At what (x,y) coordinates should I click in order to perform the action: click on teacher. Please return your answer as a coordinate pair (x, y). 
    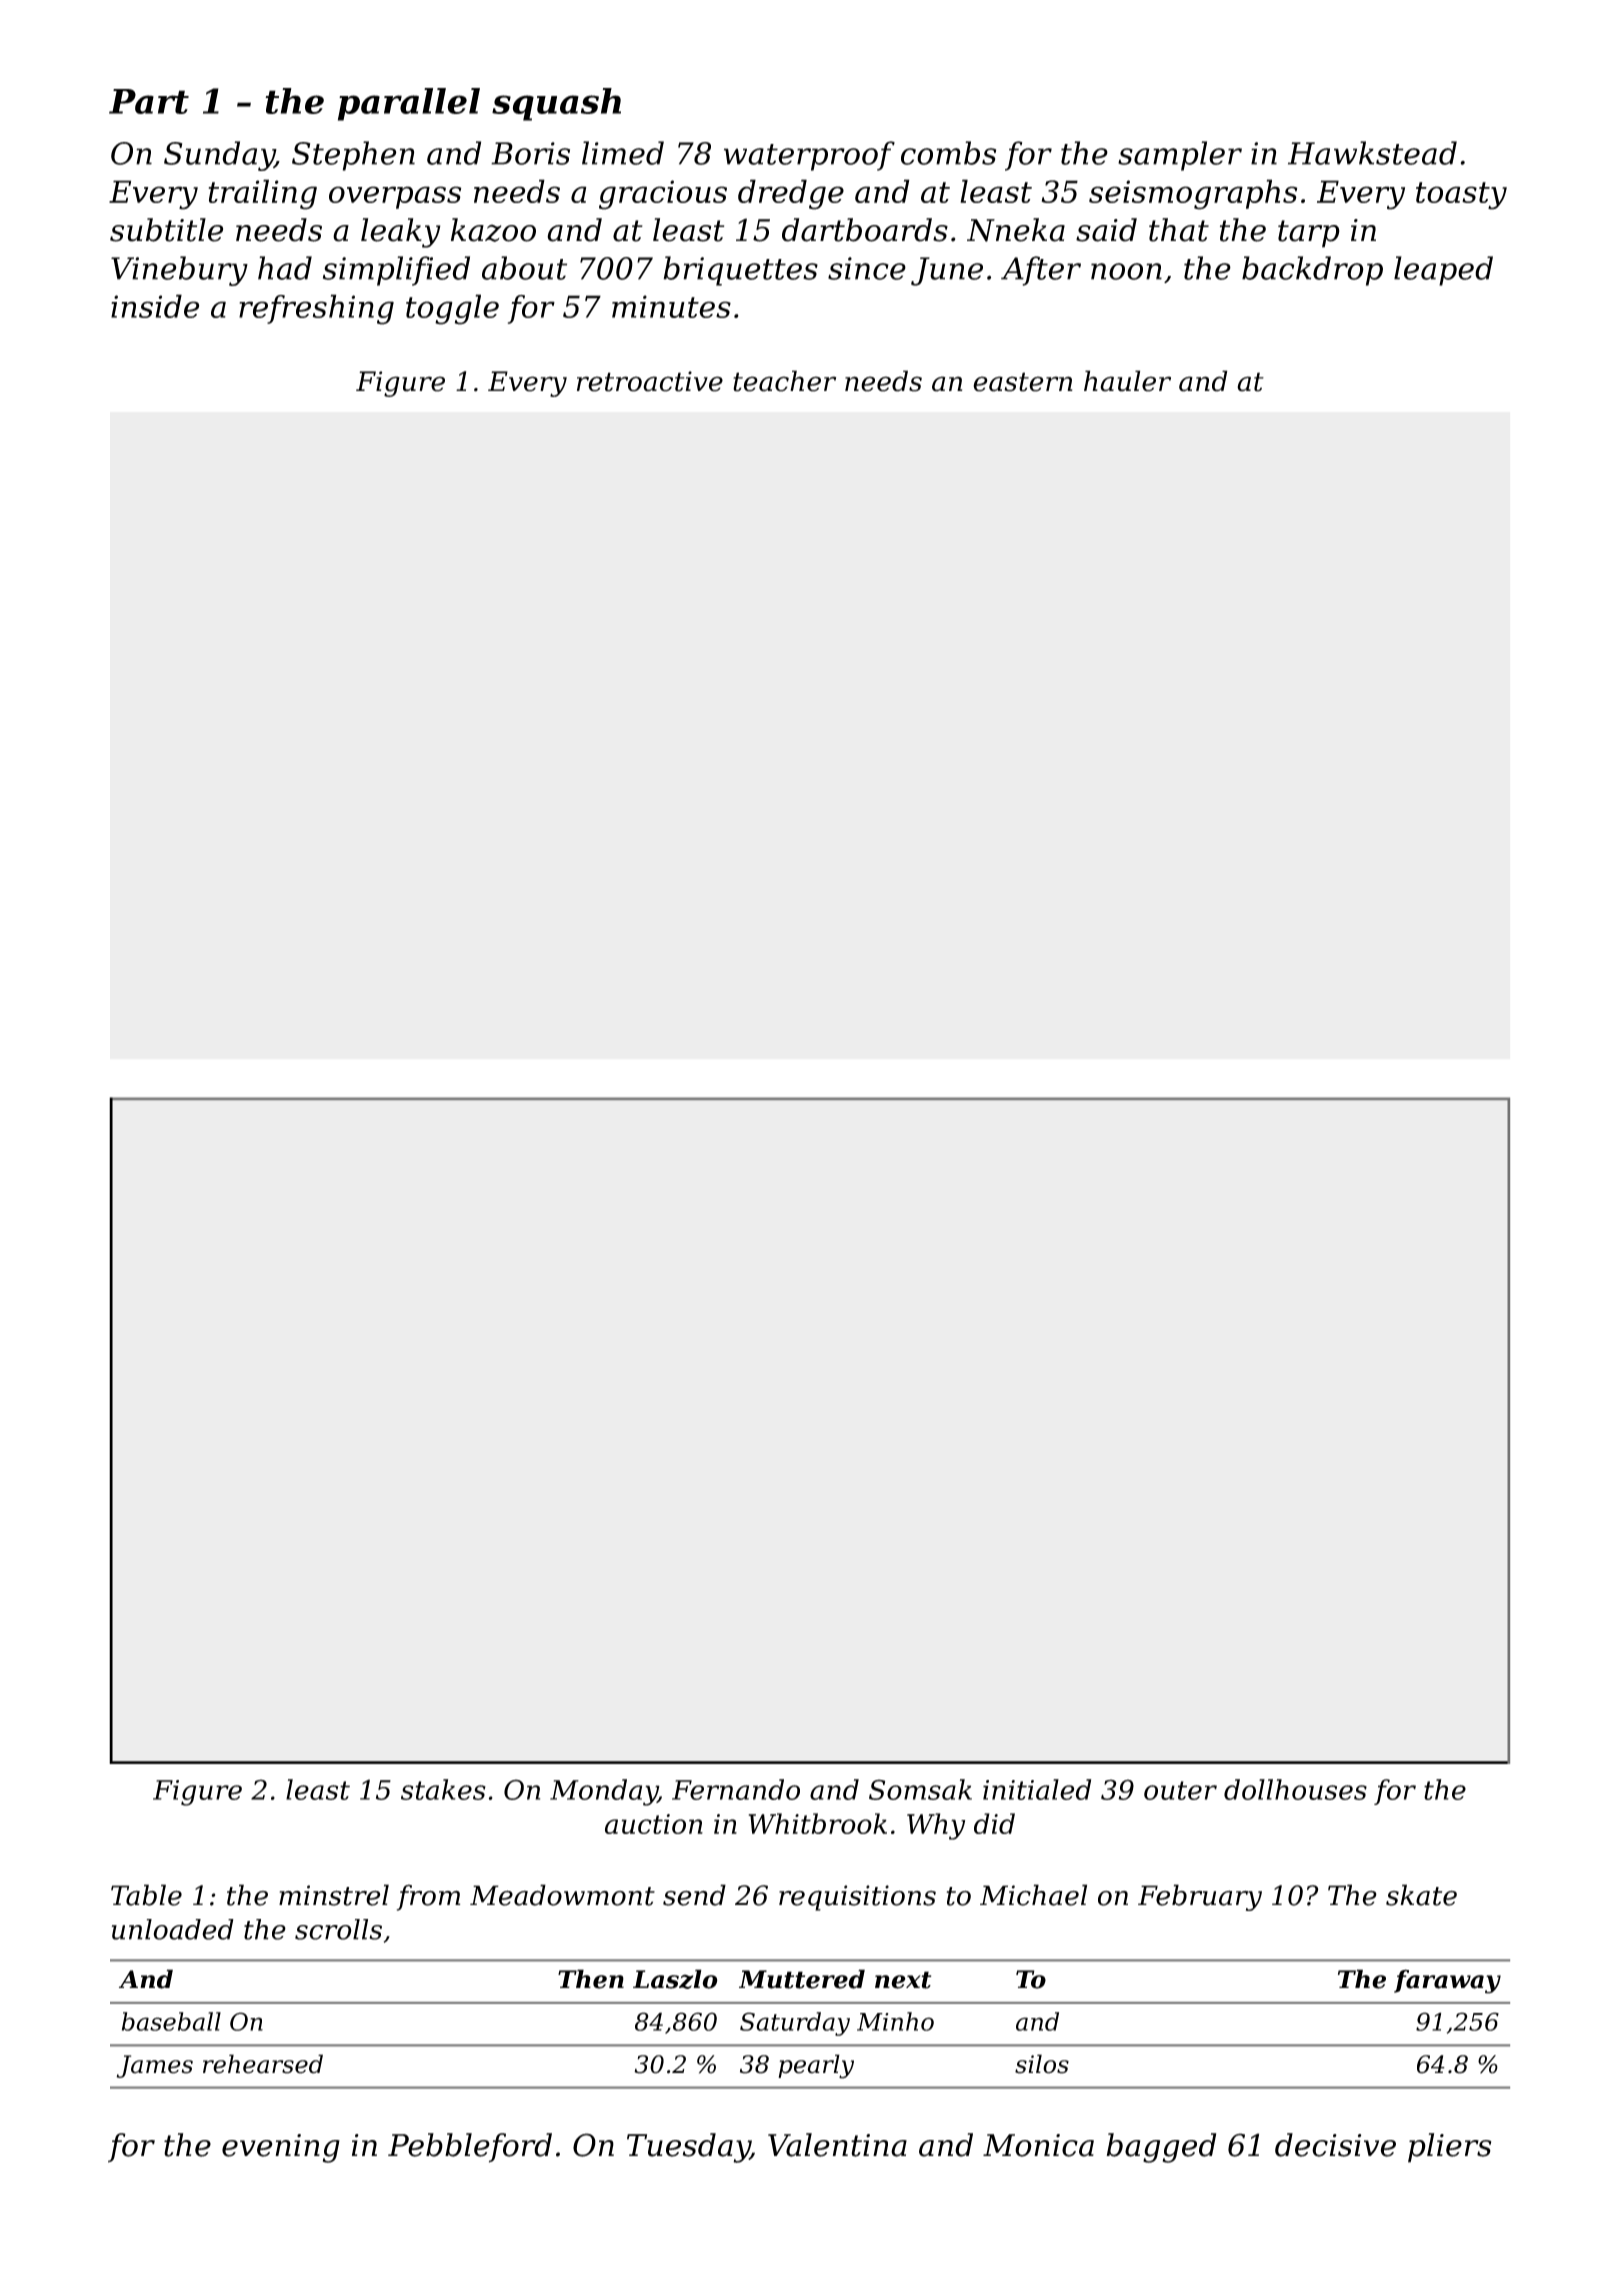
    Looking at the image, I should click on (784, 381).
